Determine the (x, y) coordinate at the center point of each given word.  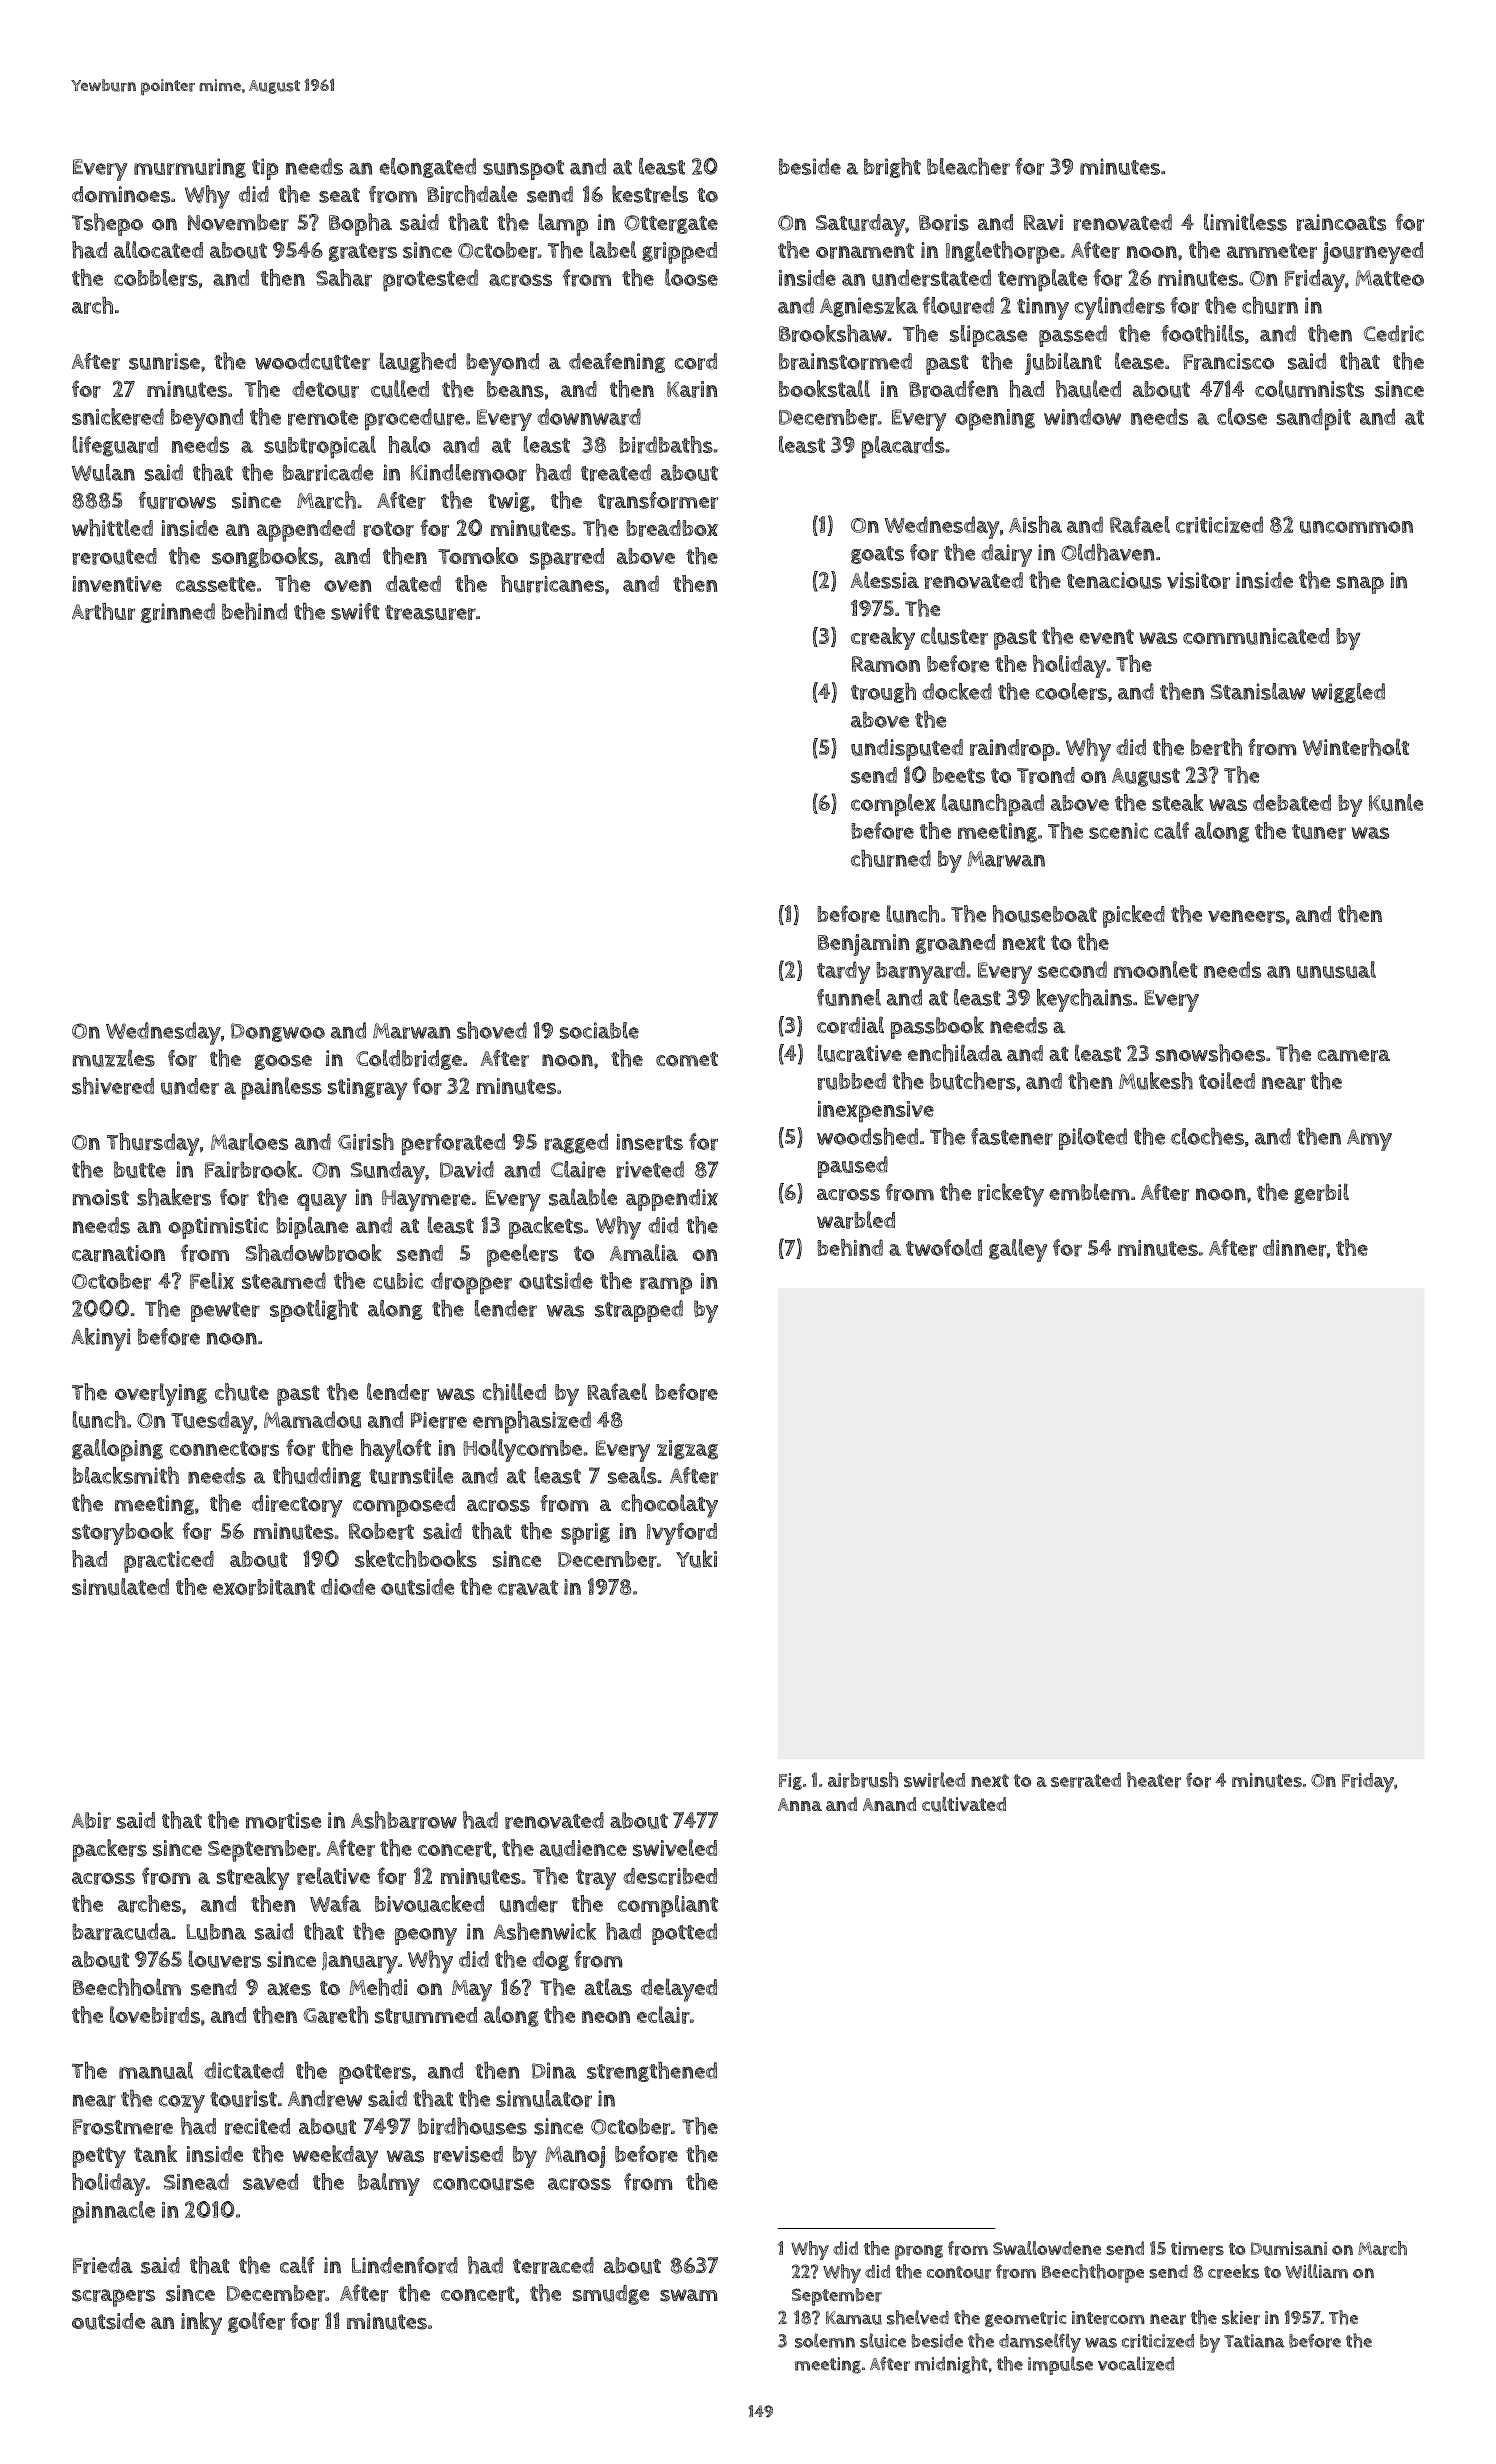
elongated (427, 168)
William (1317, 2271)
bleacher (968, 166)
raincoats (1341, 222)
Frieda (103, 2265)
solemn (825, 2340)
